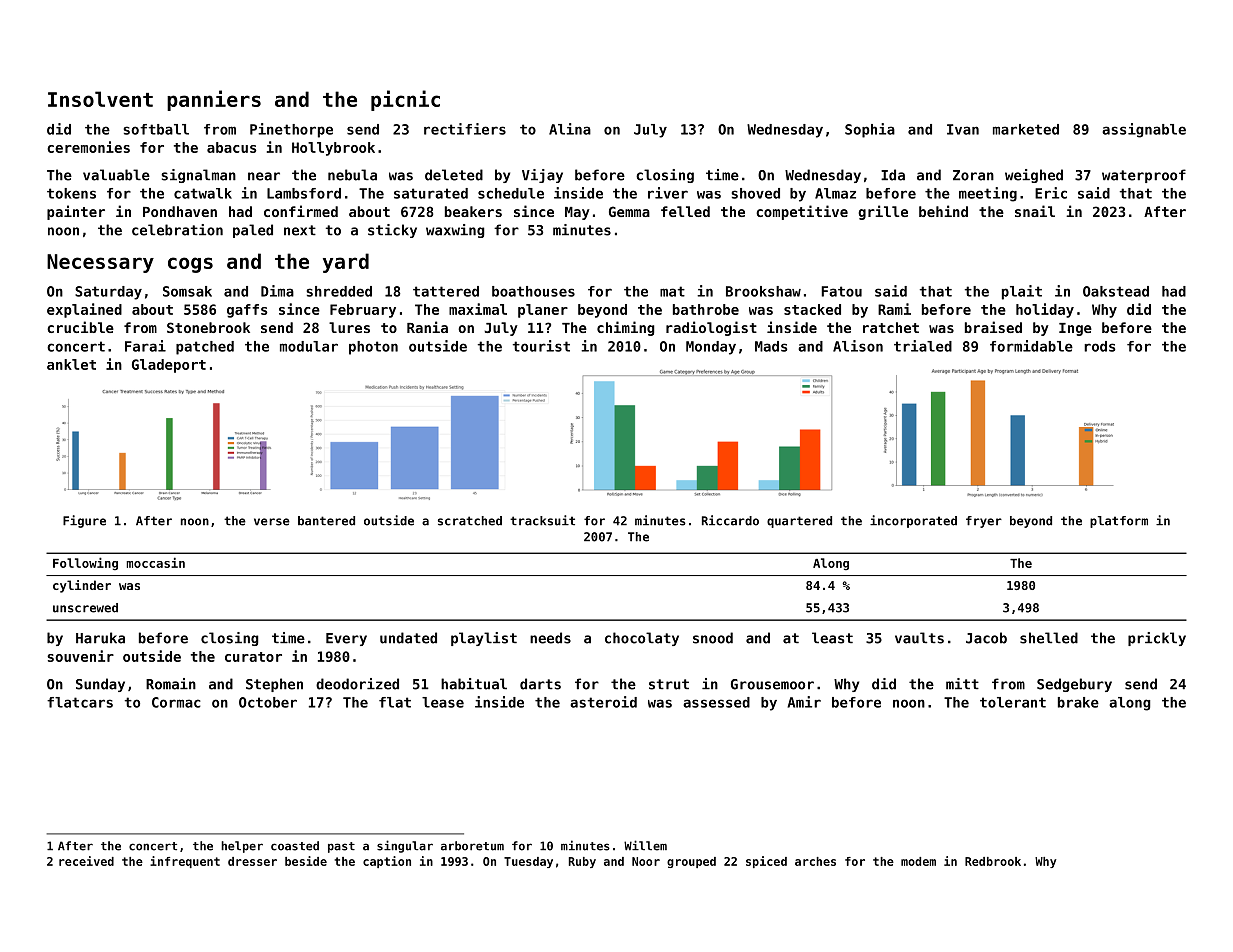 The height and width of the screenshot is (952, 1233). Describe the element at coordinates (771, 346) in the screenshot. I see `Mads` at that location.
